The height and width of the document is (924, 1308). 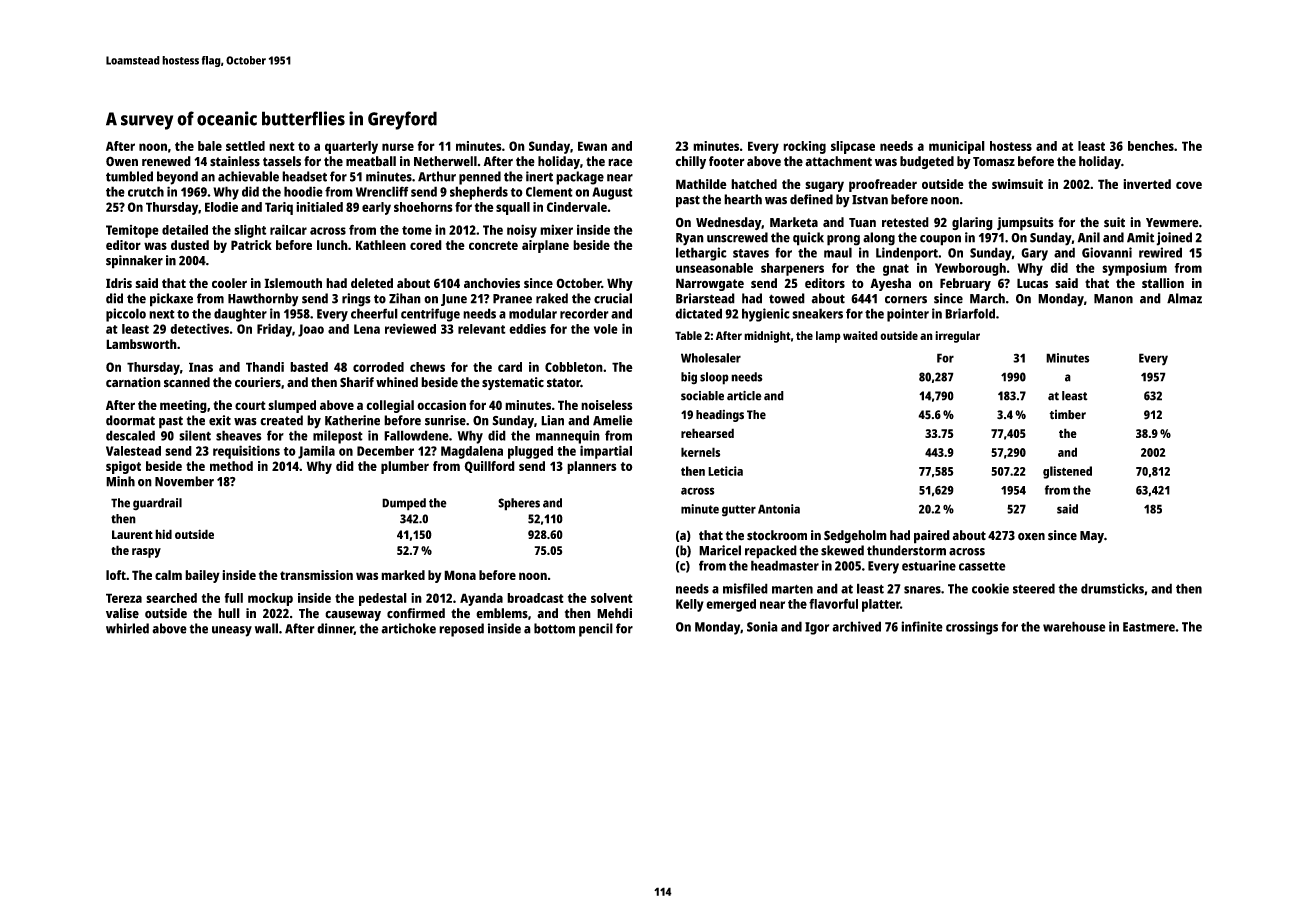 I want to click on Mona, so click(x=460, y=575).
